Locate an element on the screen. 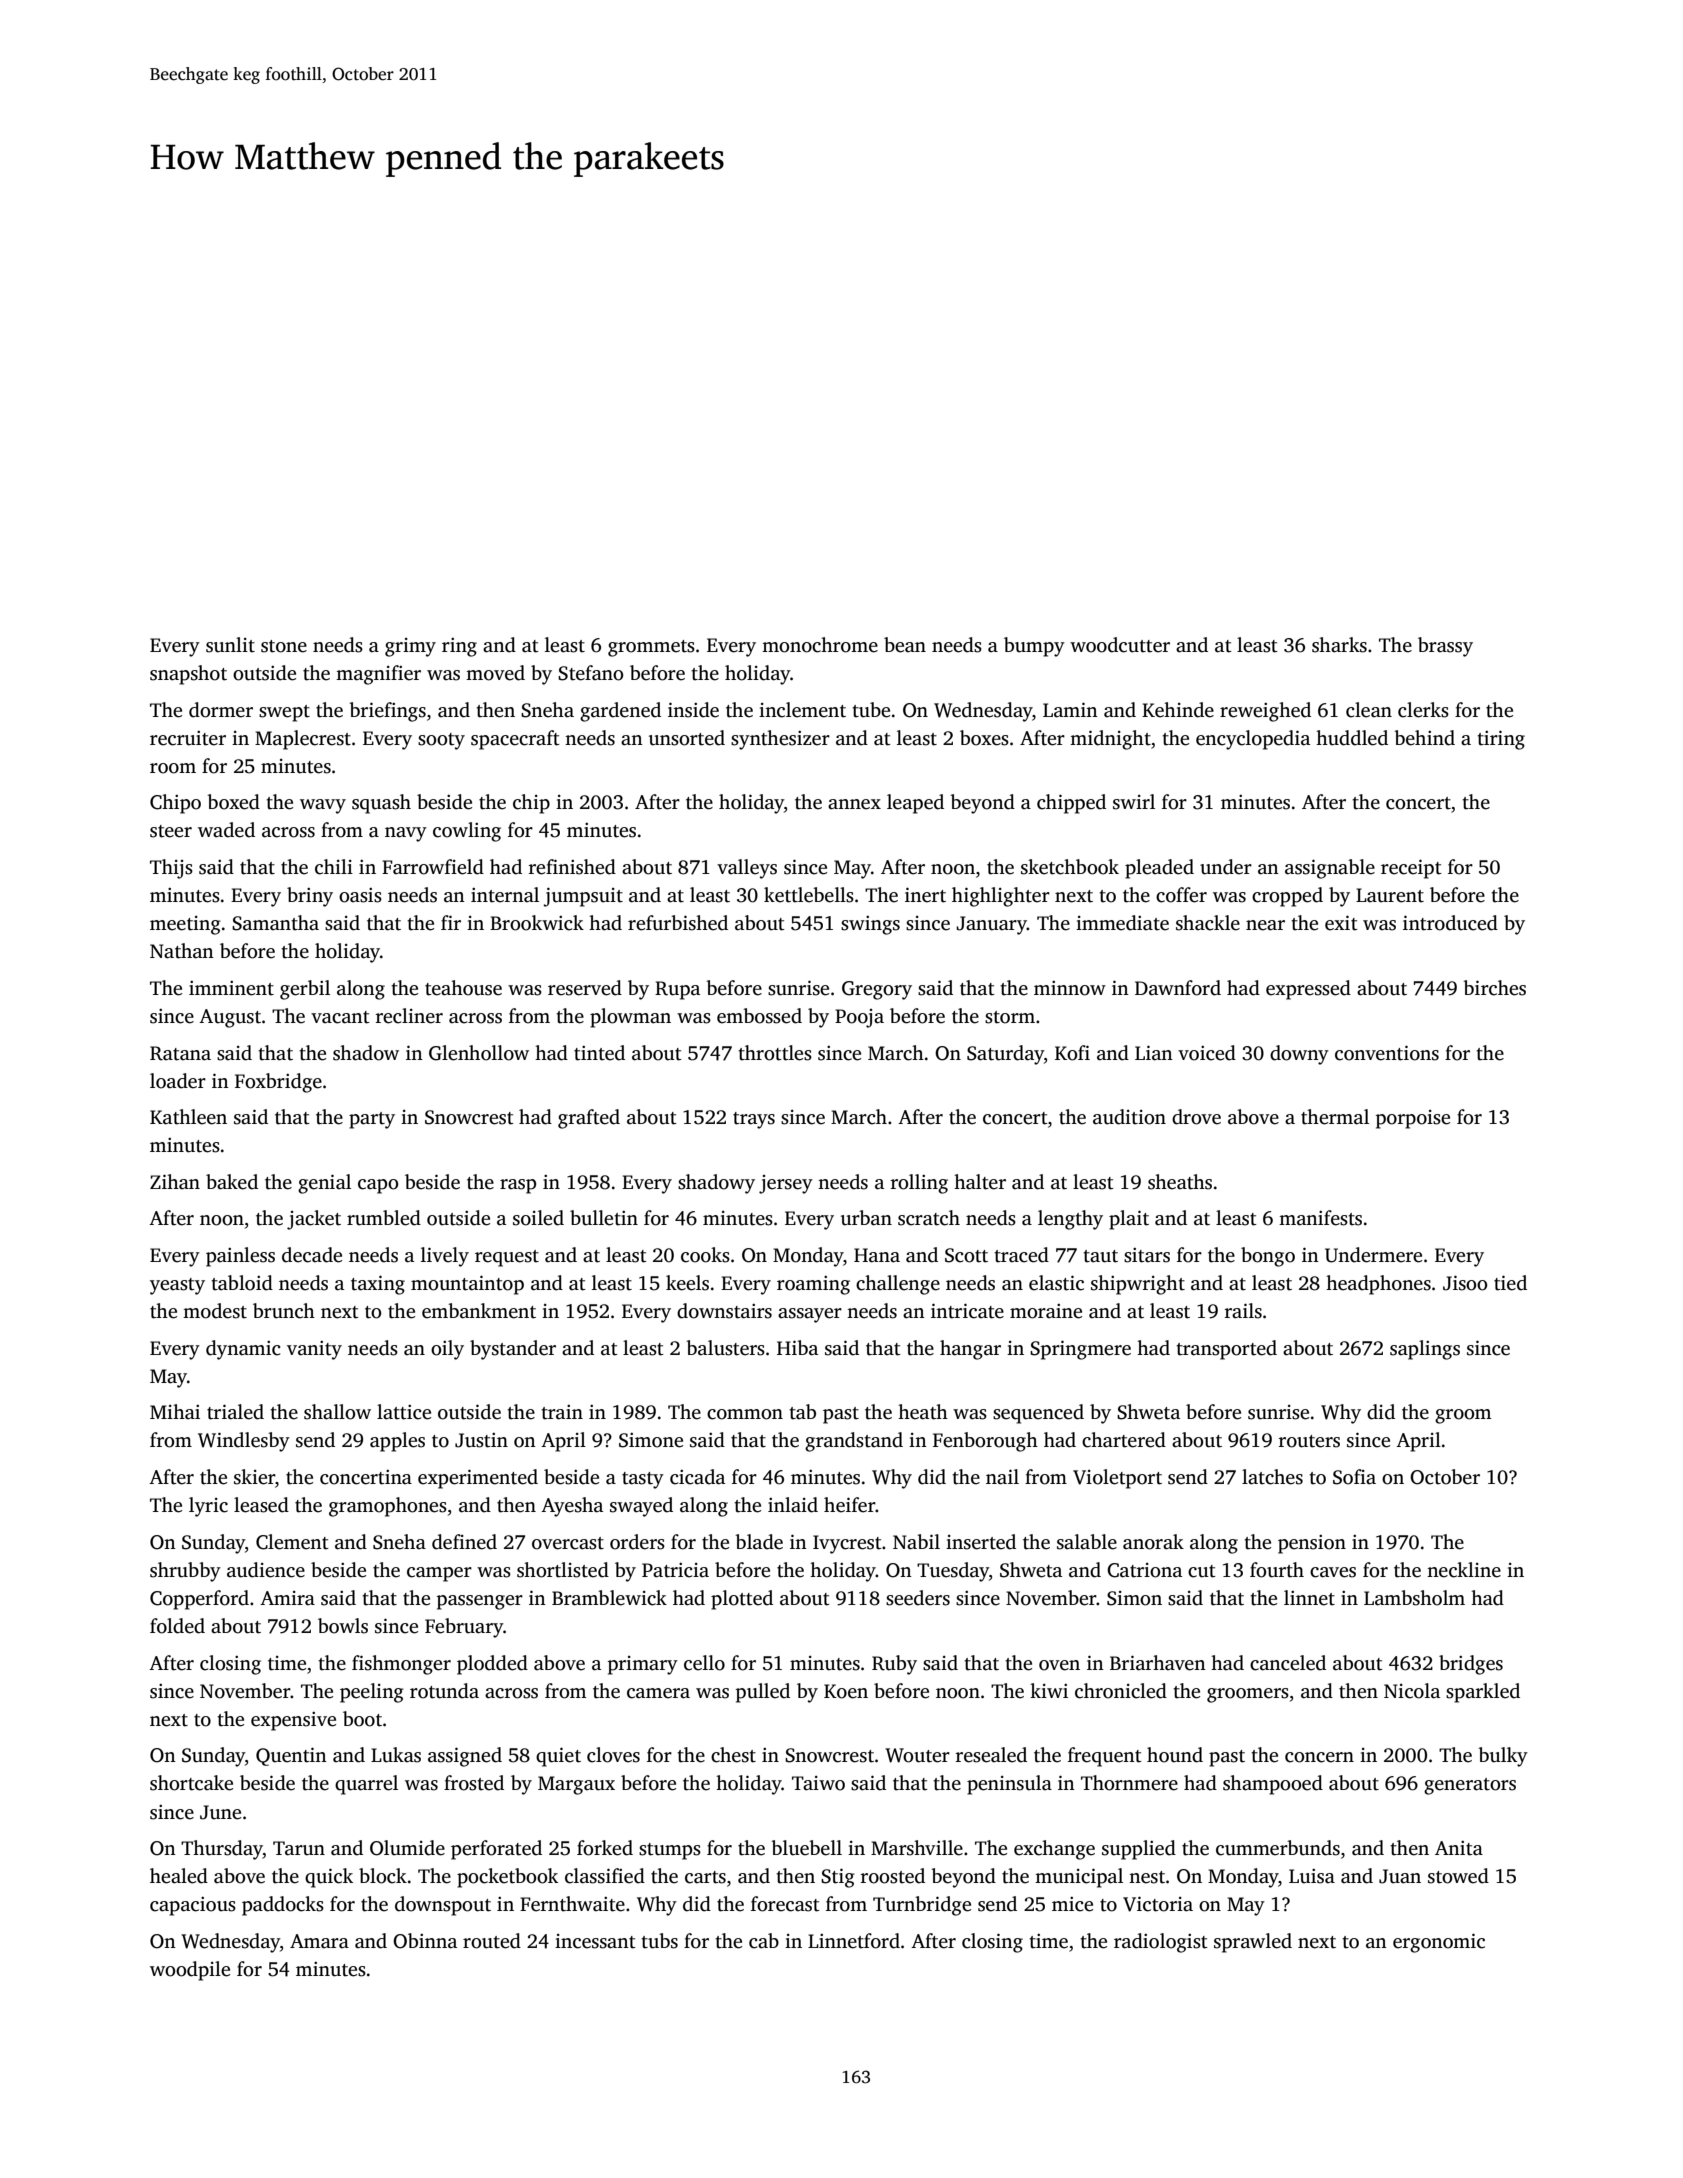 This screenshot has width=1683, height=2178. birches is located at coordinates (1494, 988).
